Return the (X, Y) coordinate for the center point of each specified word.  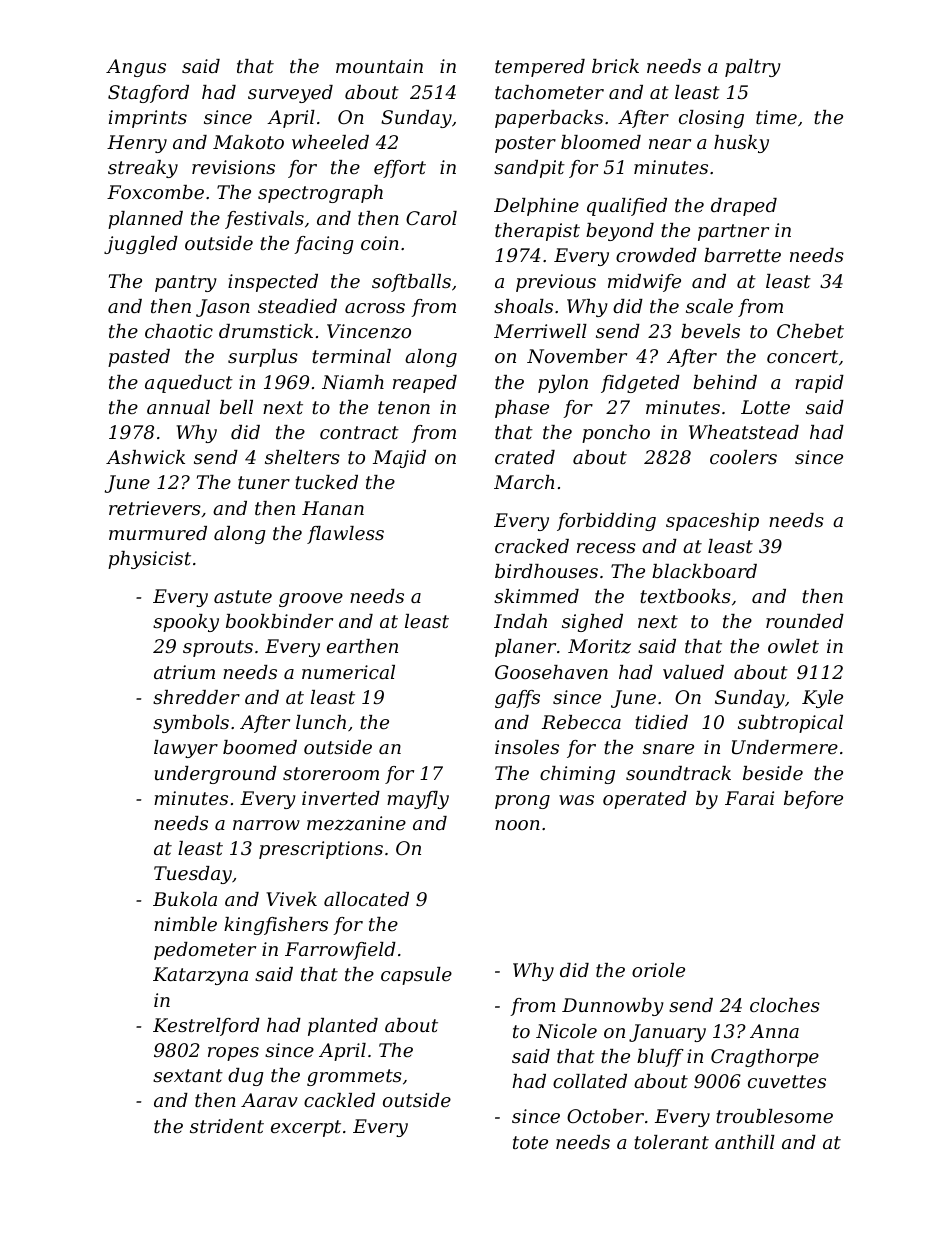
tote (530, 1142)
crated (525, 457)
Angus (136, 68)
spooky (186, 623)
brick (615, 66)
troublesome (774, 1116)
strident (227, 1126)
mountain (379, 66)
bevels (710, 331)
